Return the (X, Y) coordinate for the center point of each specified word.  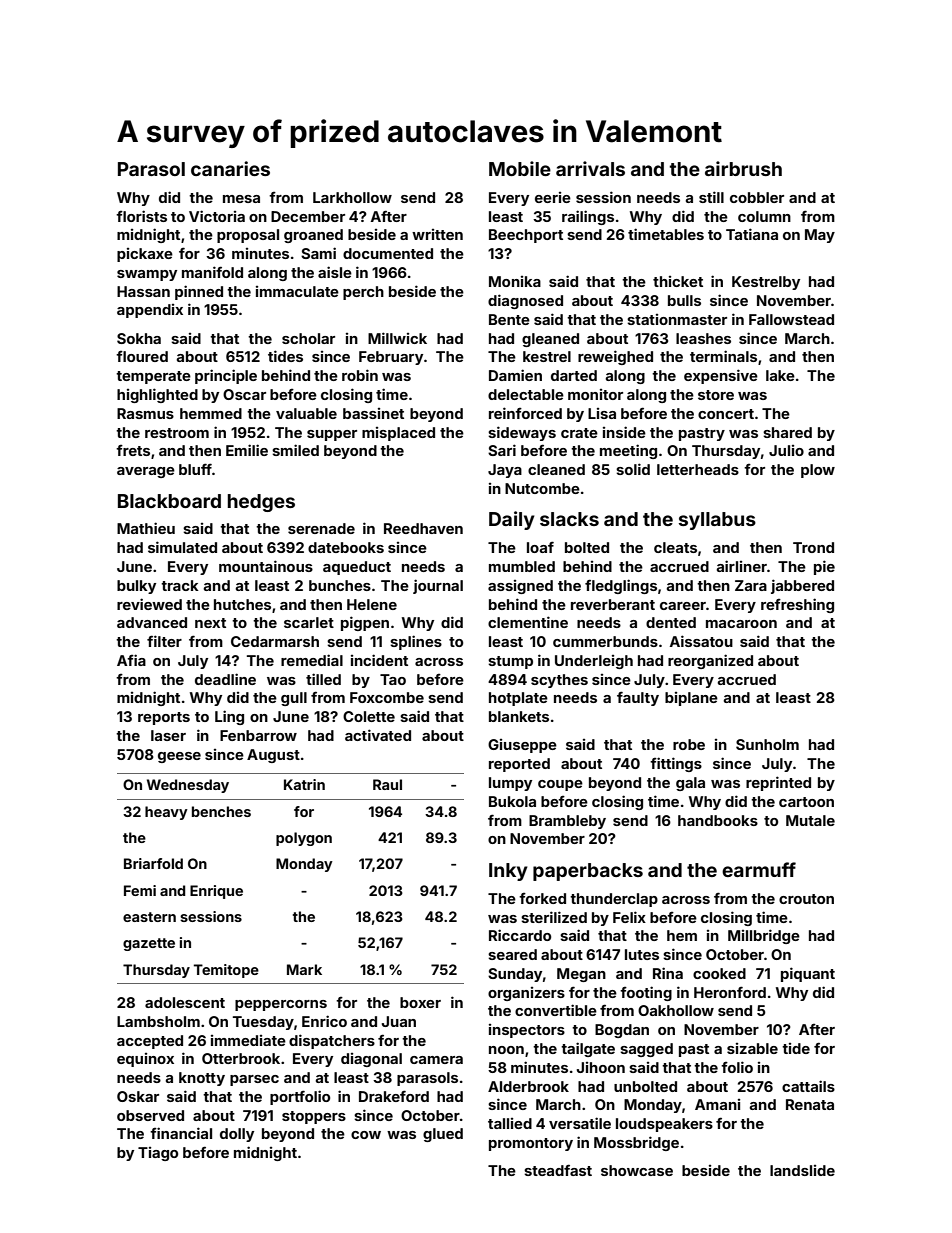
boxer (420, 1002)
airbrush (743, 168)
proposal (248, 236)
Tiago (158, 1154)
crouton (806, 899)
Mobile (520, 168)
